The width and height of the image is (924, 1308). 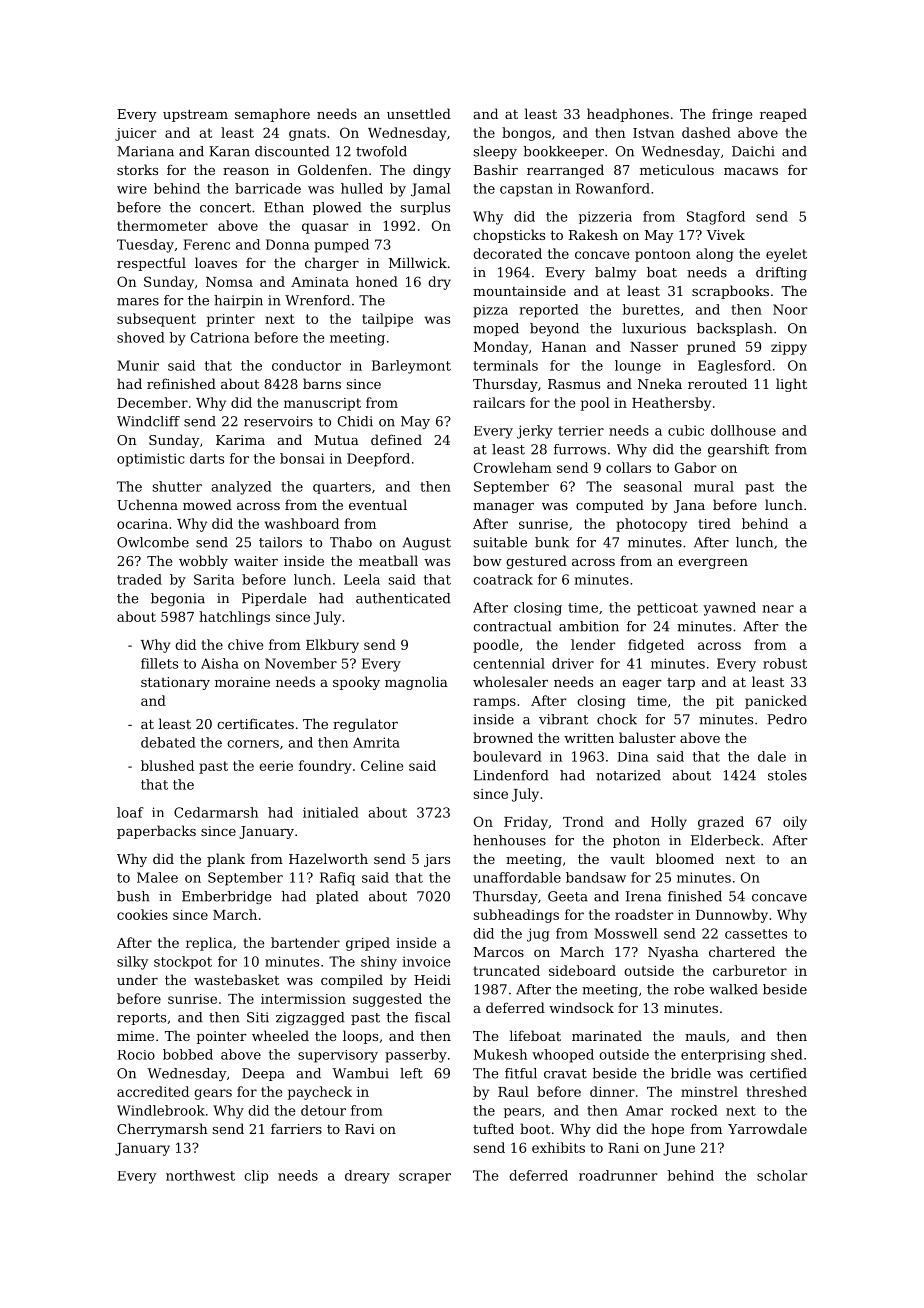 What do you see at coordinates (245, 644) in the image?
I see `chive` at bounding box center [245, 644].
